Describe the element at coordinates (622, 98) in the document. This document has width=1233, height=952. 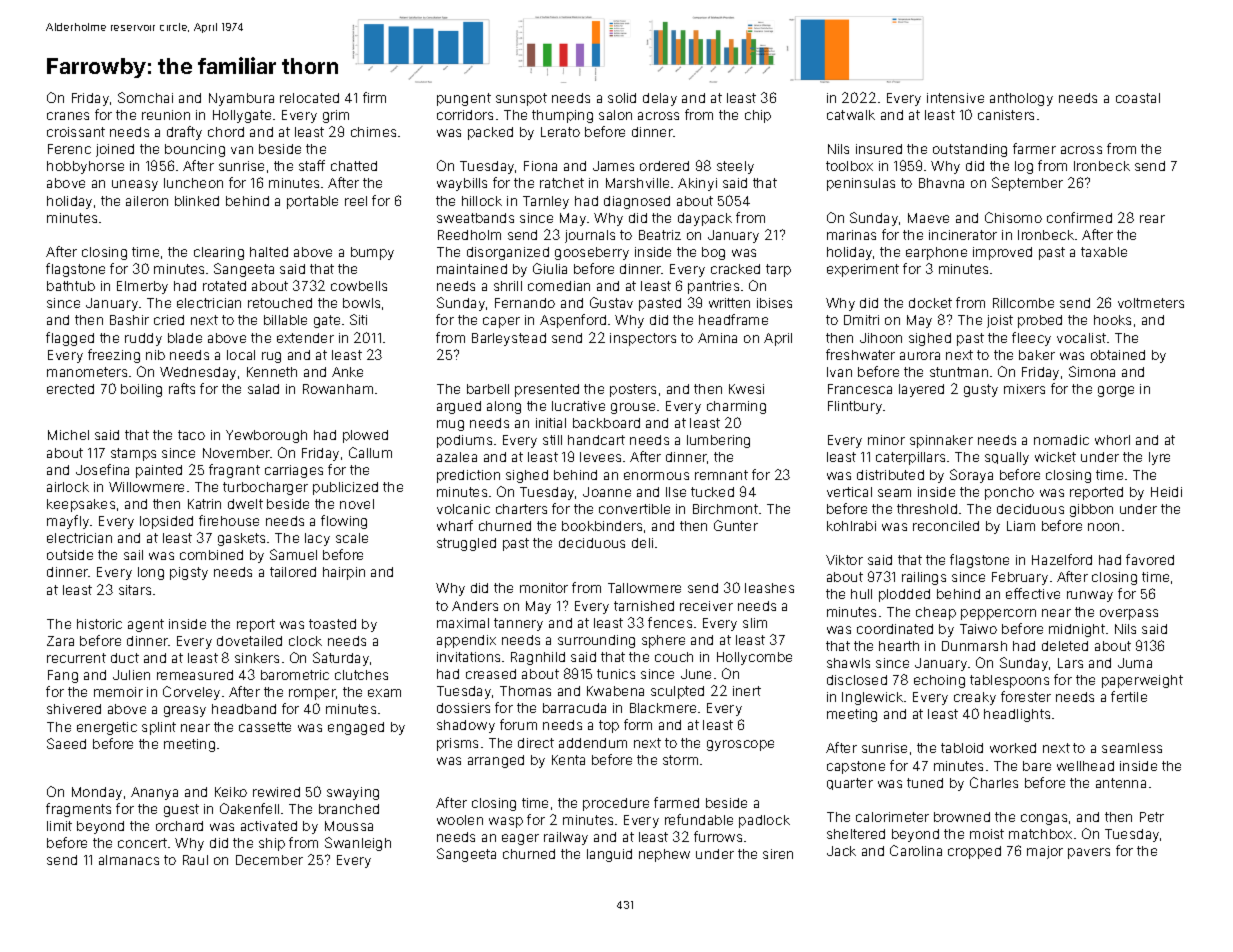
I see `solid` at that location.
